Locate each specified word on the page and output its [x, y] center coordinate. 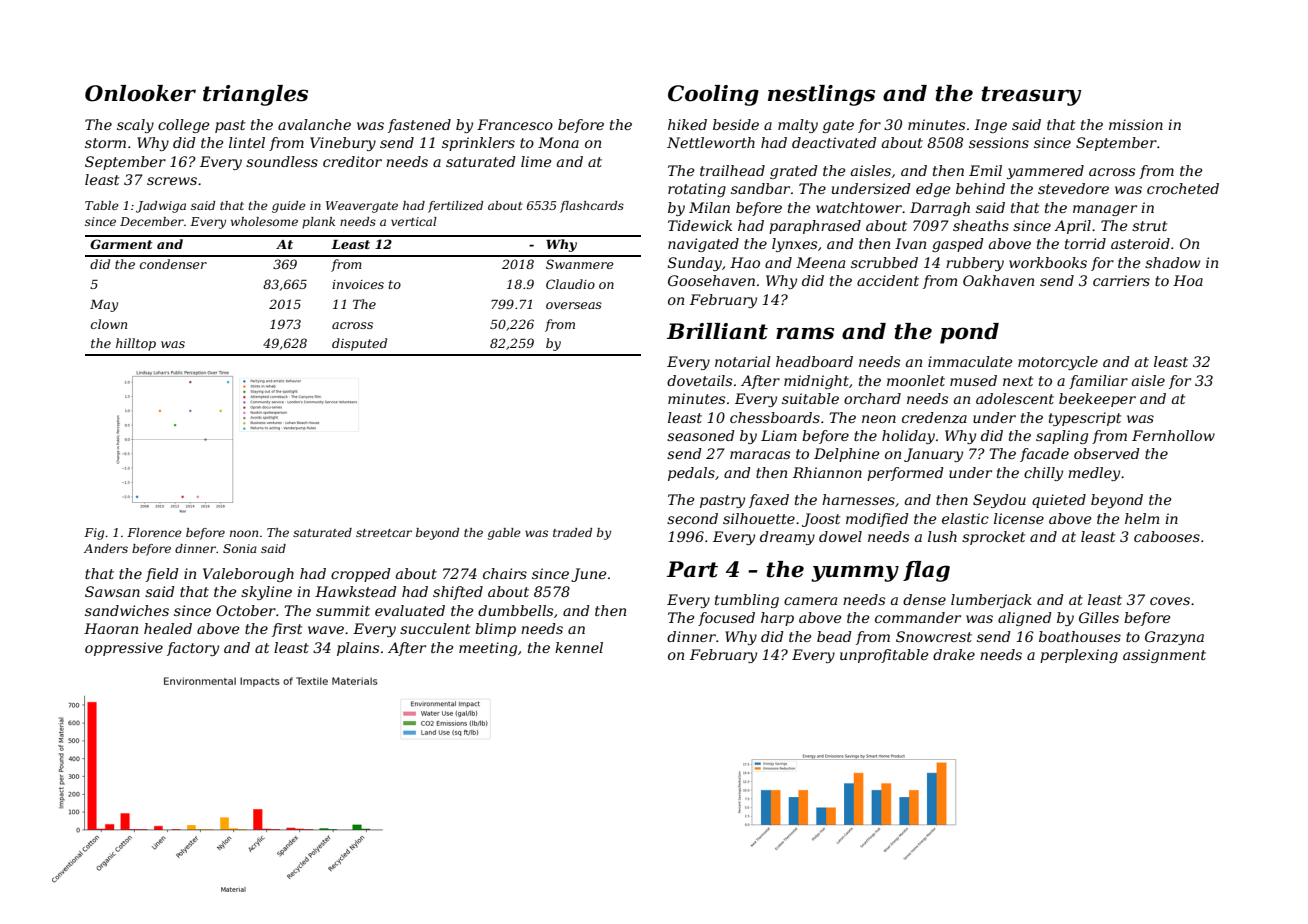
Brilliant [717, 331]
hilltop [136, 344]
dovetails [699, 380]
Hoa [1188, 280]
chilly [1043, 474]
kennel [579, 647]
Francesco [515, 124]
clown [109, 324]
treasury [1031, 96]
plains [358, 649]
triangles [255, 95]
